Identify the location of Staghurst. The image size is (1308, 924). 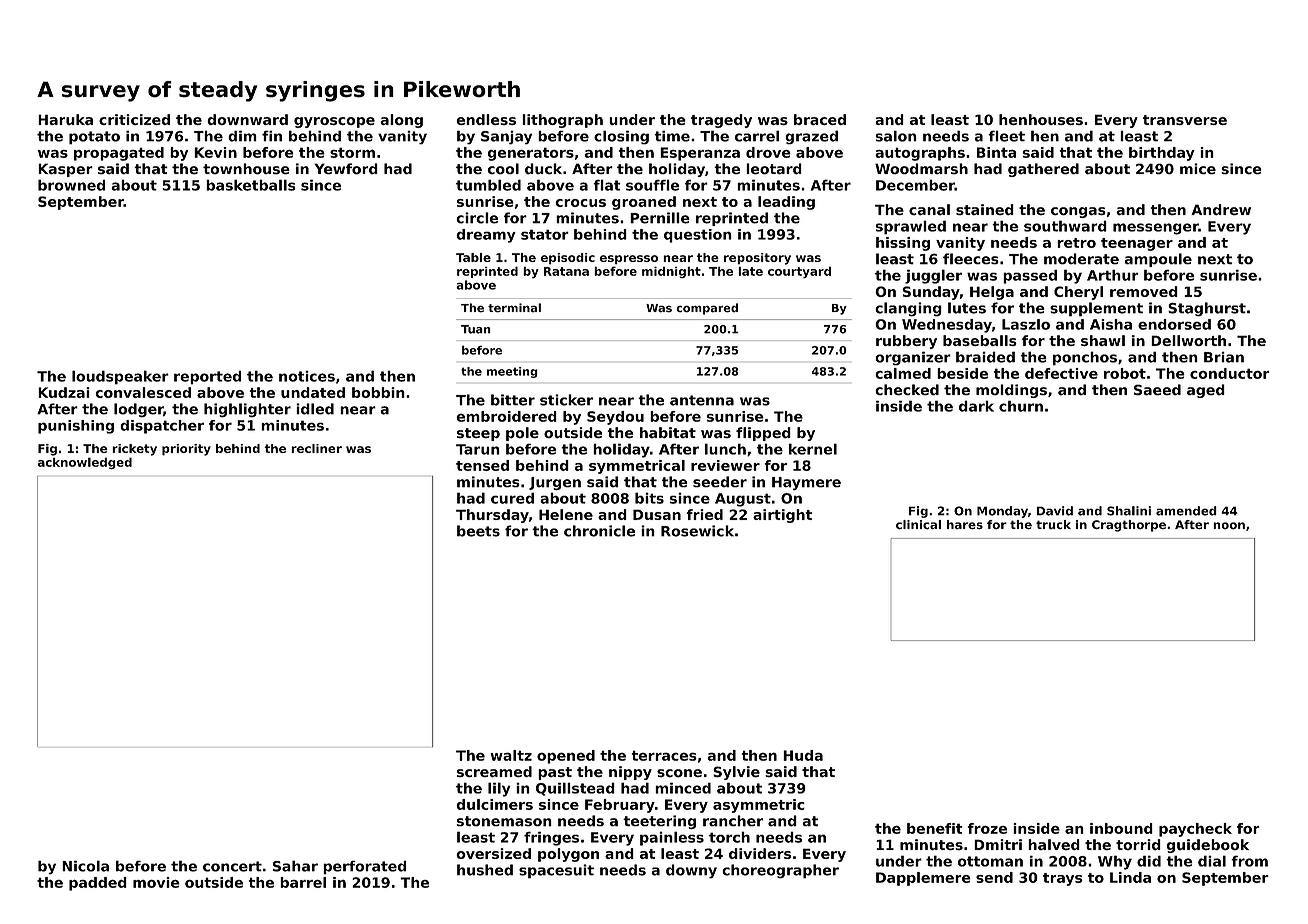
(1207, 309).
